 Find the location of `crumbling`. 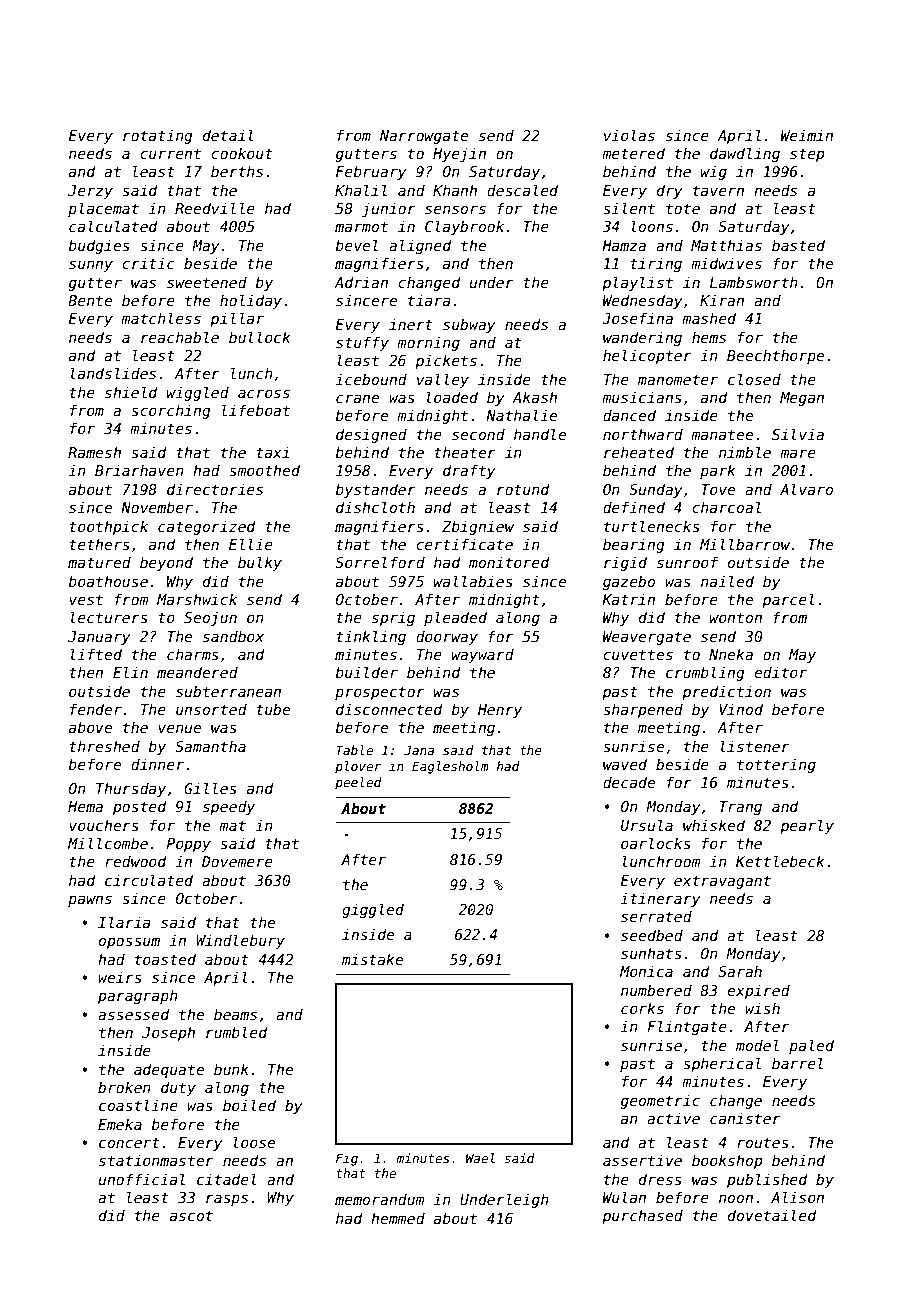

crumbling is located at coordinates (705, 673).
